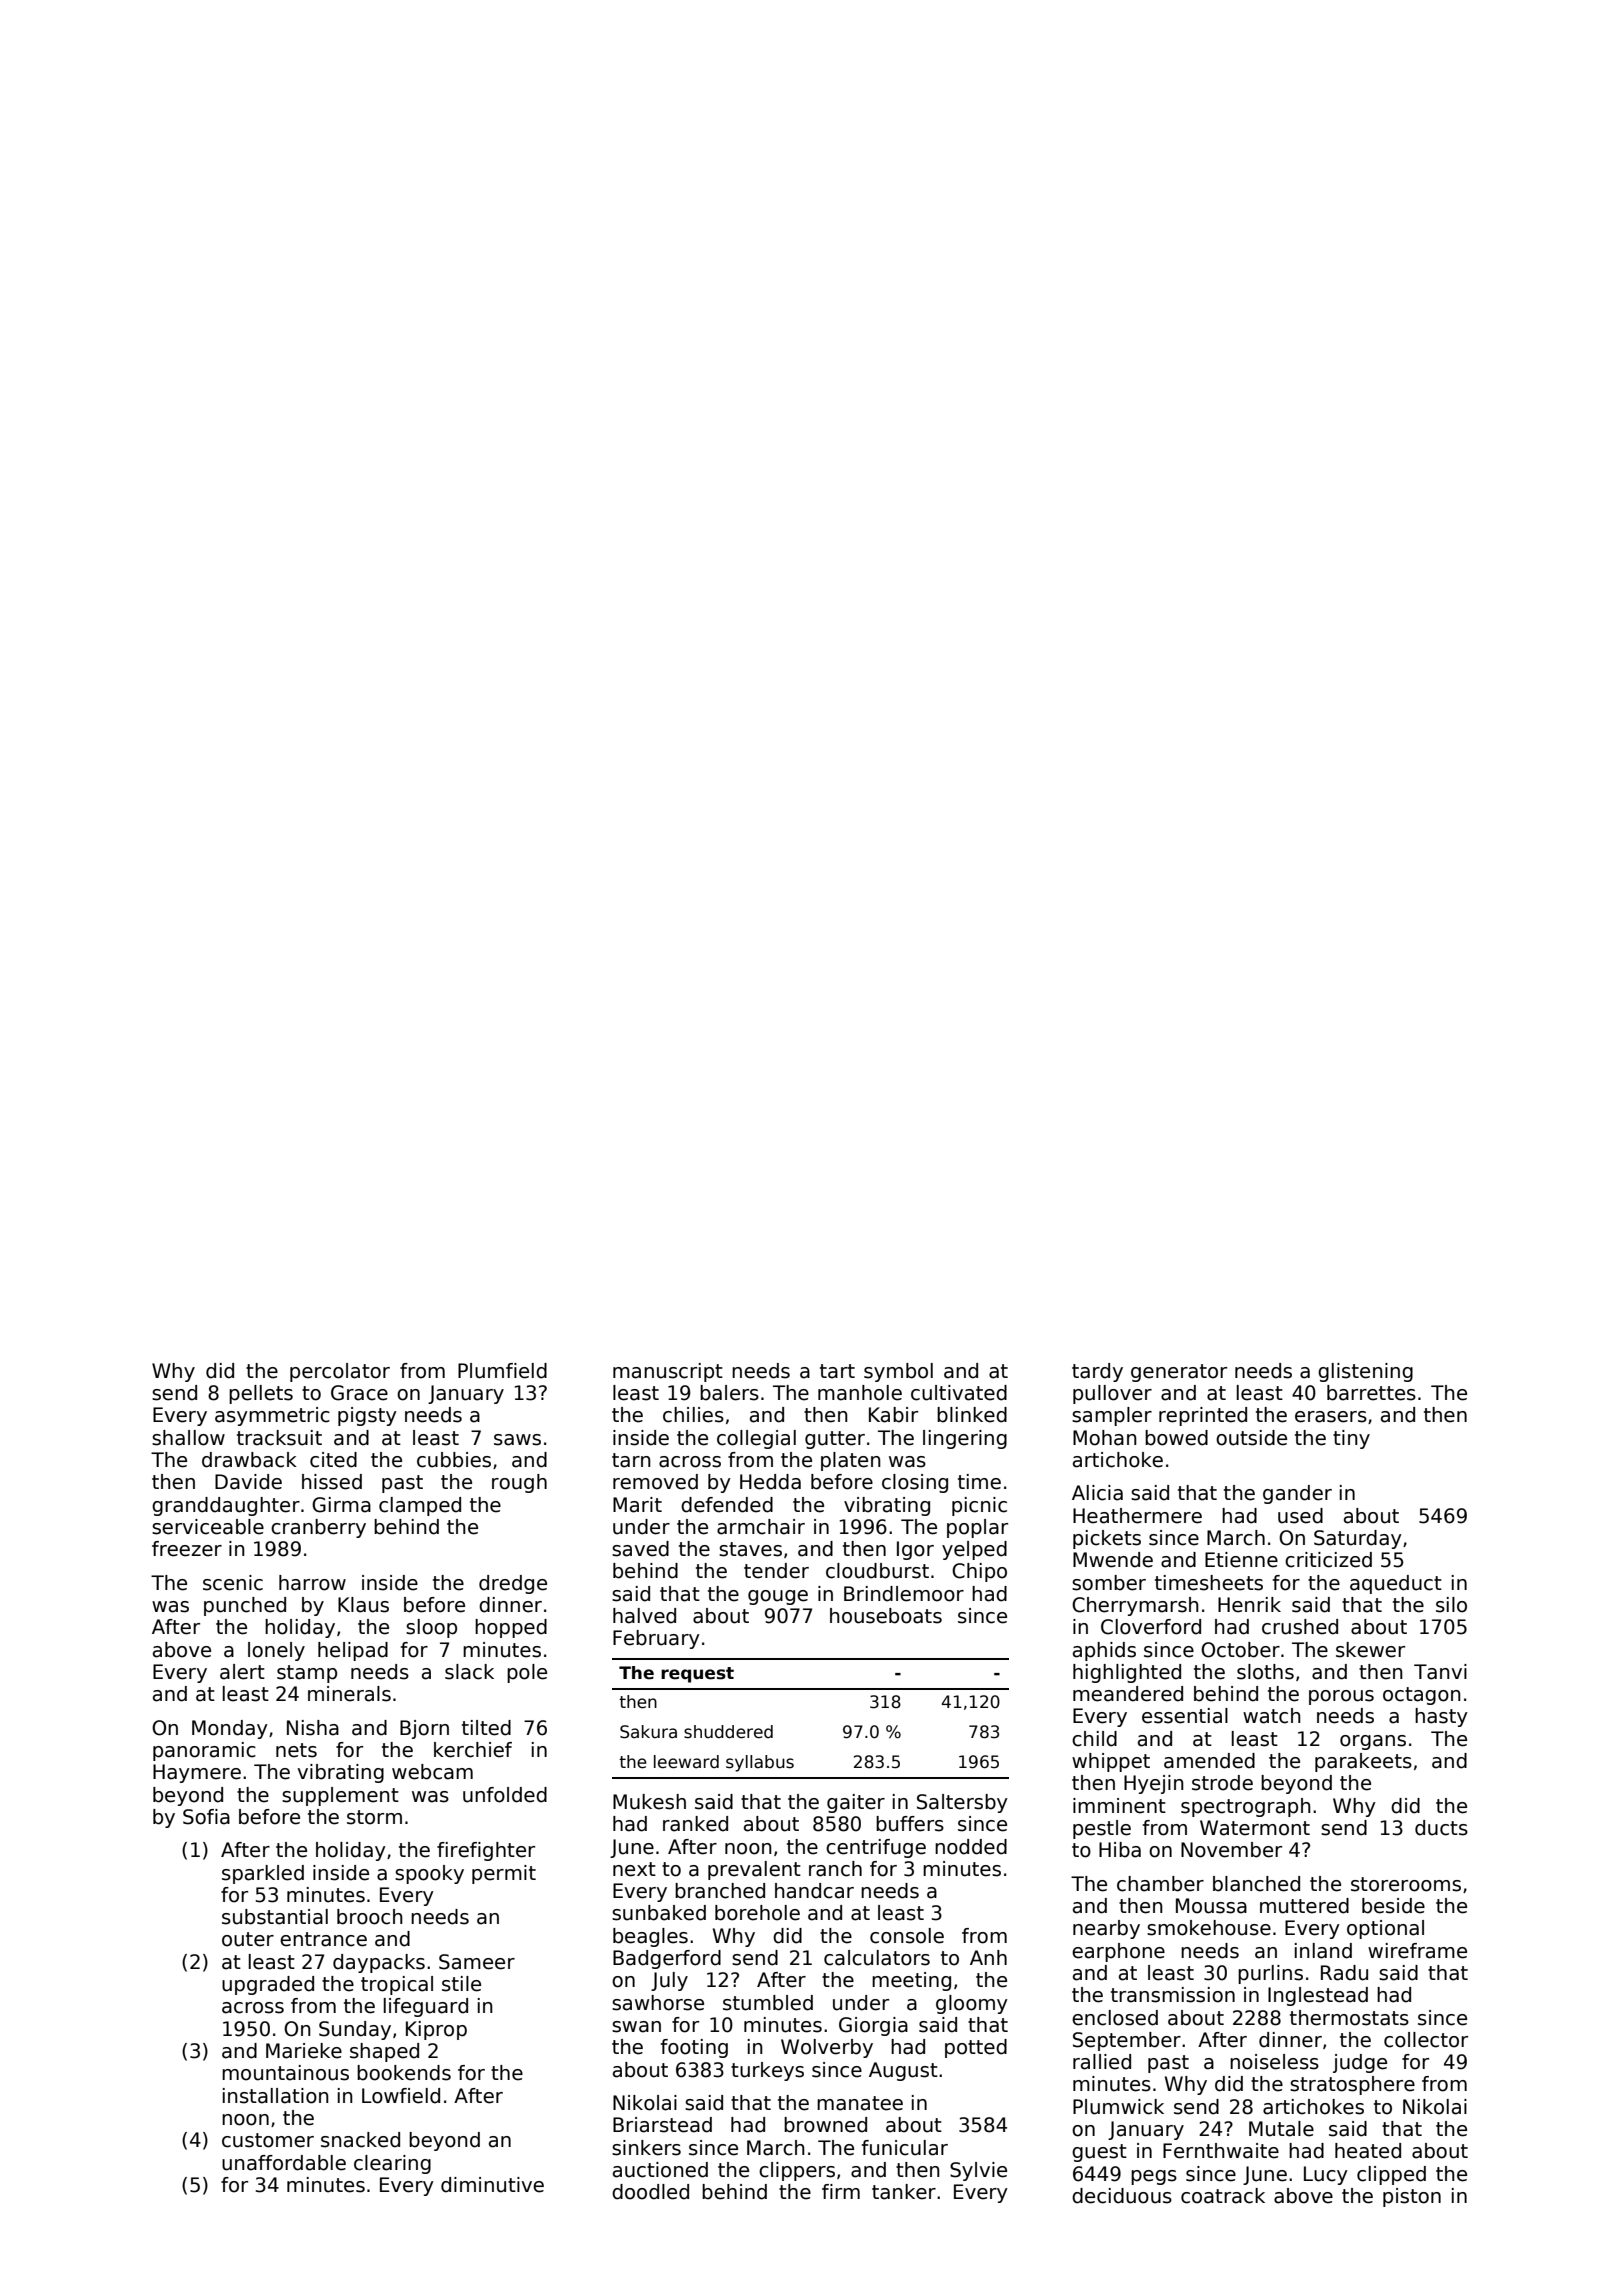 Image resolution: width=1620 pixels, height=2292 pixels. I want to click on meeting, so click(911, 1981).
